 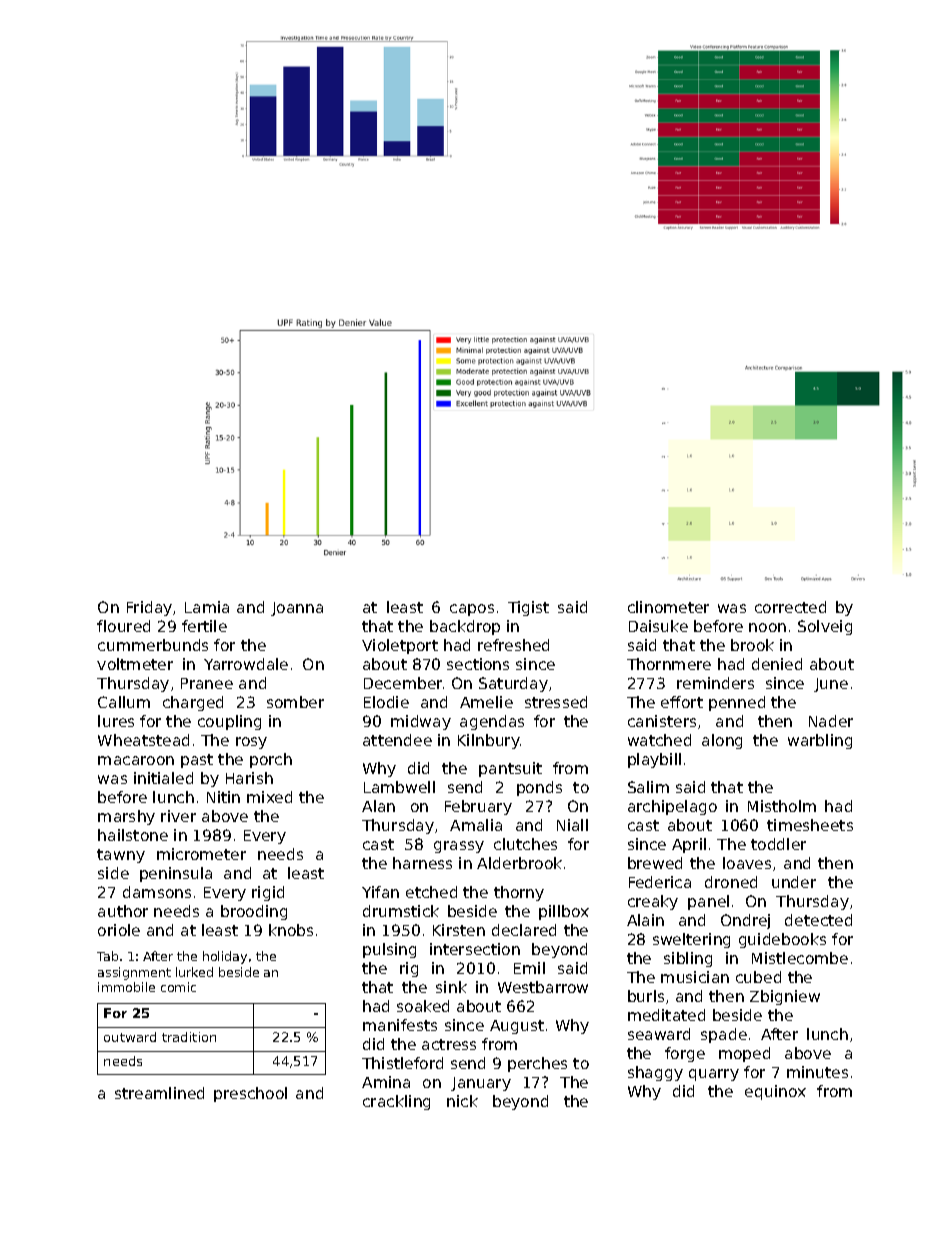 I want to click on Yarrowdale, so click(x=246, y=664).
